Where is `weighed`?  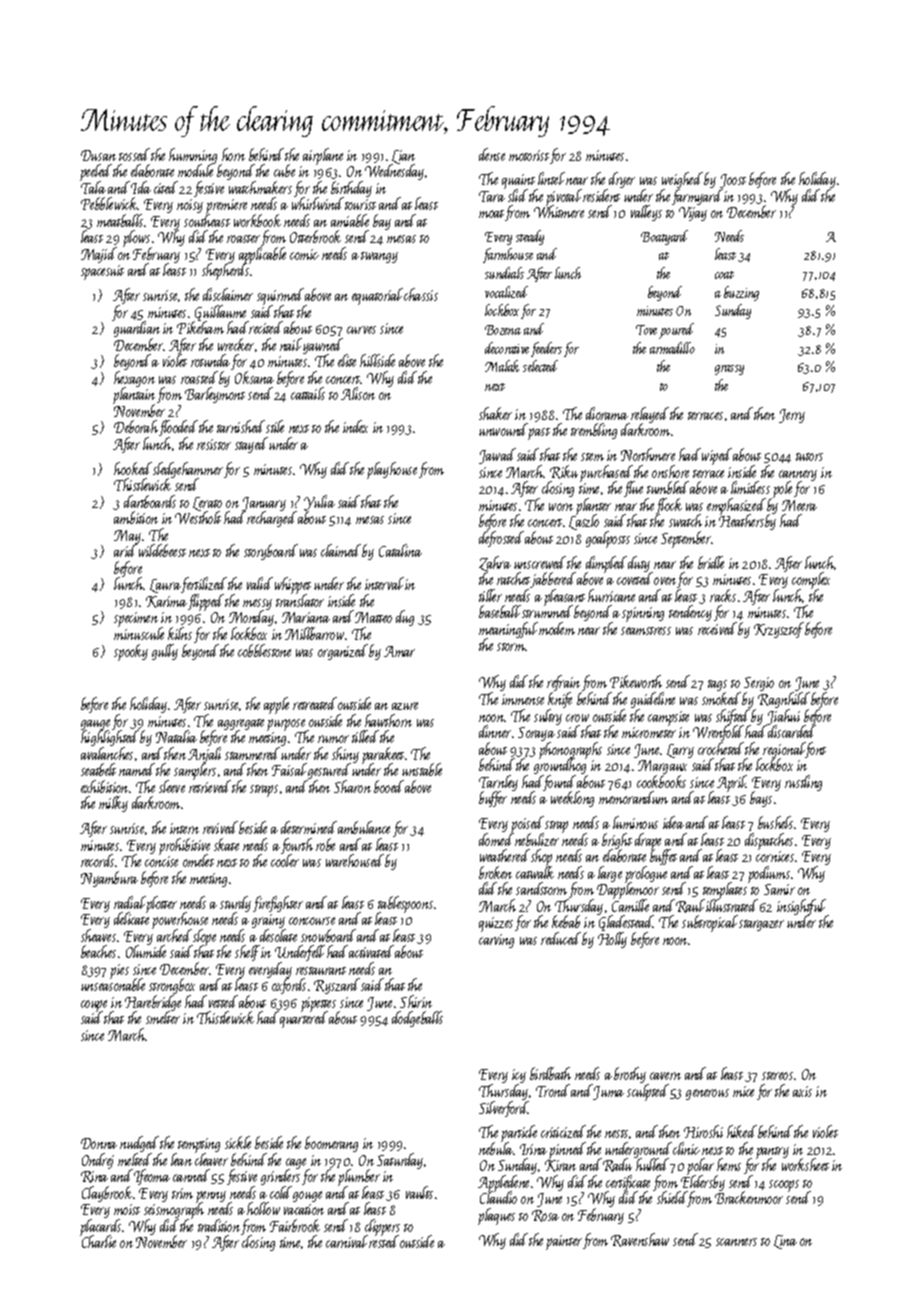 weighed is located at coordinates (682, 180).
